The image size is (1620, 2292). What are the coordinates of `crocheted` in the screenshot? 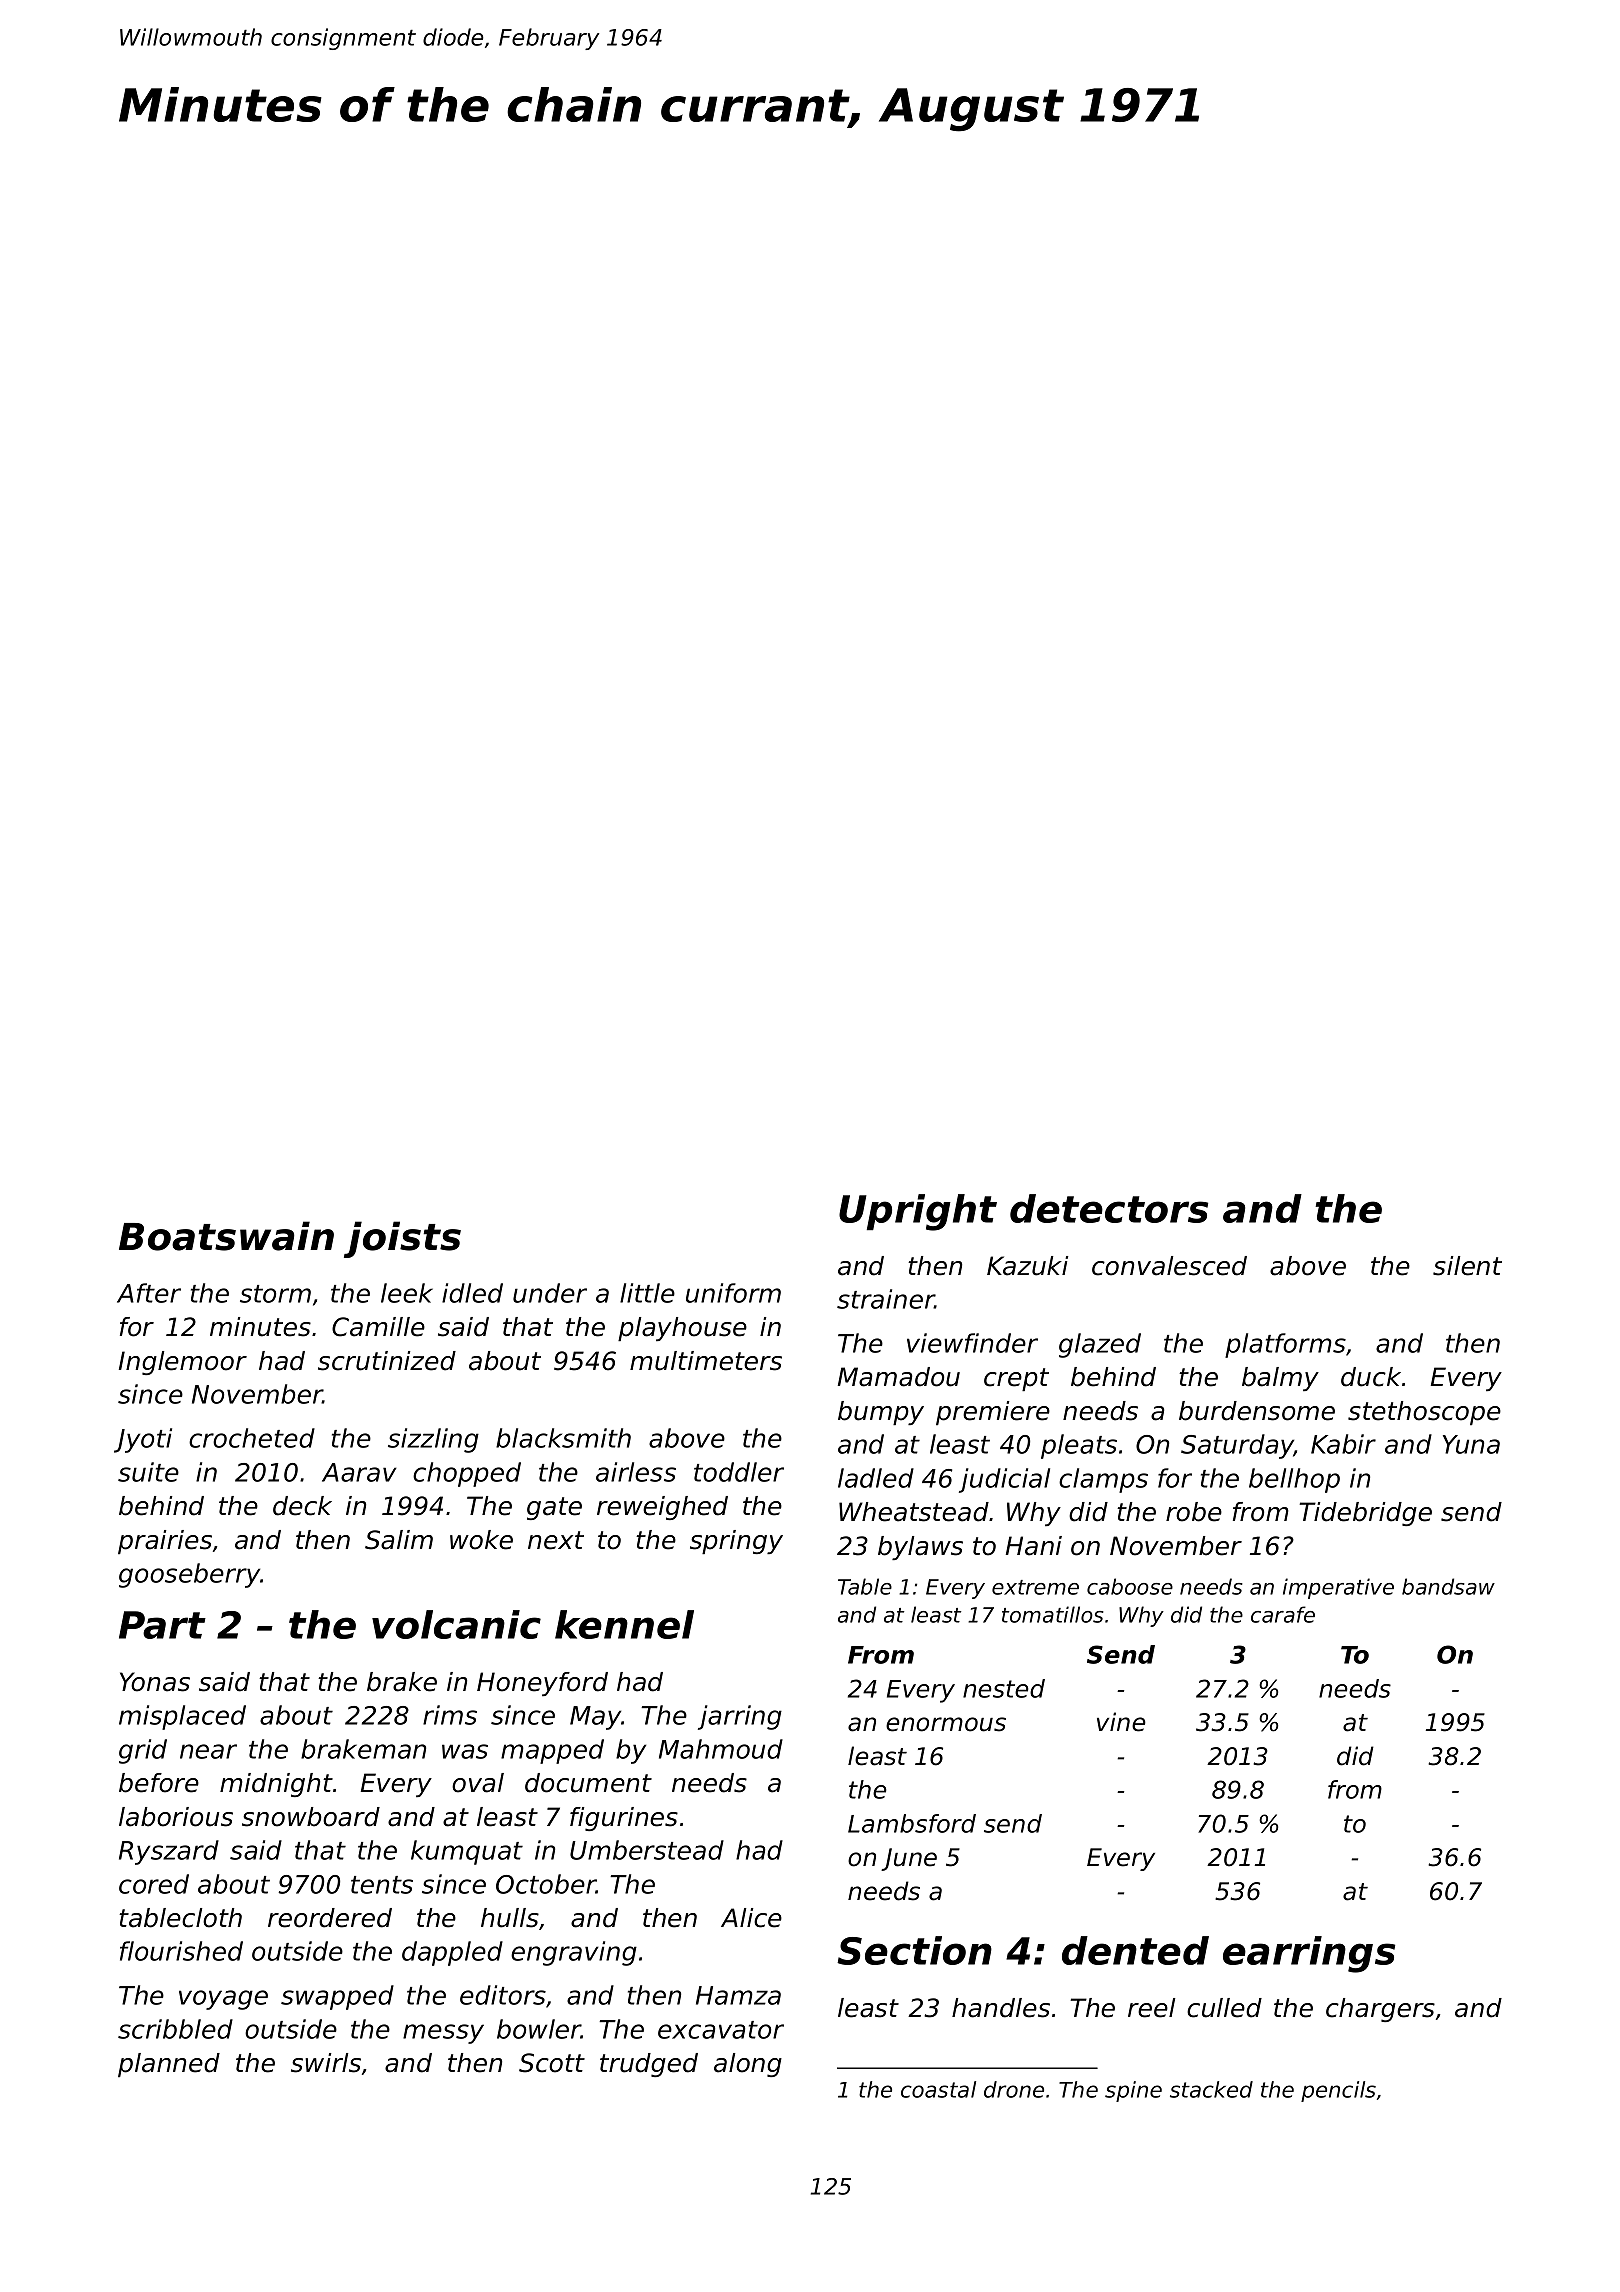 It's located at (252, 1438).
